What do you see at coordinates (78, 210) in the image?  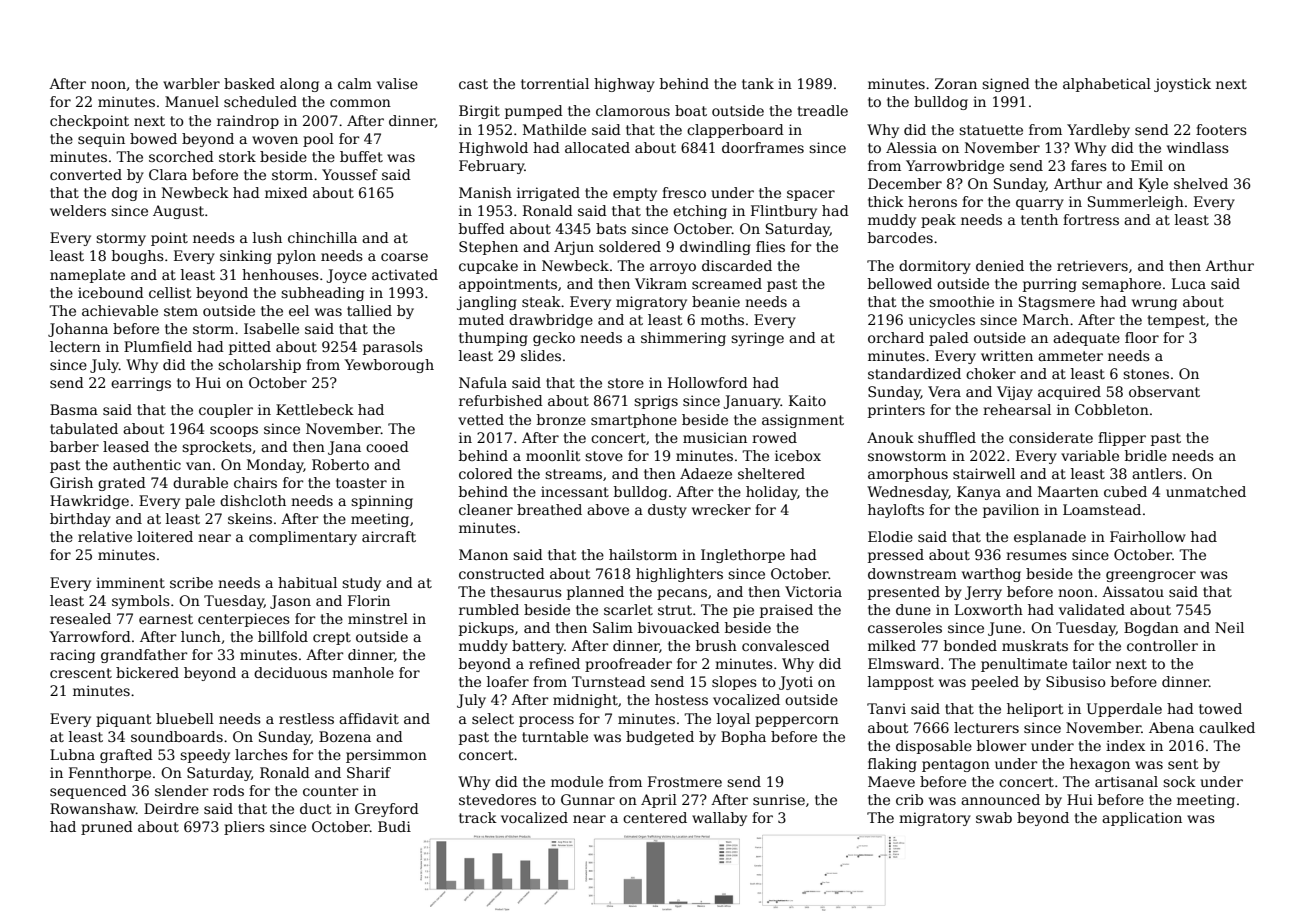 I see `welders` at bounding box center [78, 210].
